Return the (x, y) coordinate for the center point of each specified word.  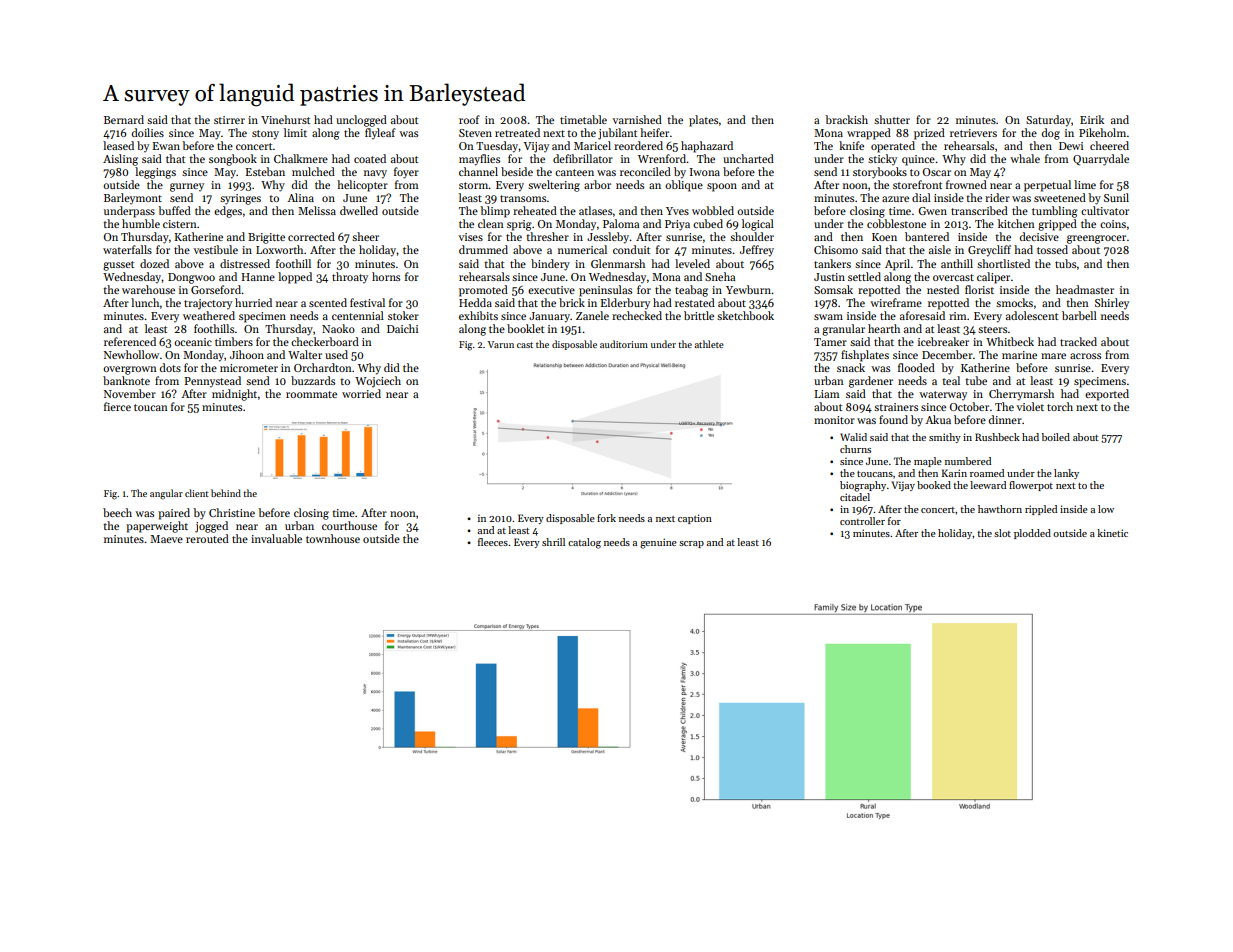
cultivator (1105, 210)
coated (370, 158)
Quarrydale (1101, 160)
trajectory (208, 304)
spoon (722, 187)
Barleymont (133, 198)
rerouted (207, 538)
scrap (691, 544)
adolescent (1032, 315)
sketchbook (745, 315)
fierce (117, 406)
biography (863, 486)
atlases (595, 210)
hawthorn (1000, 509)
